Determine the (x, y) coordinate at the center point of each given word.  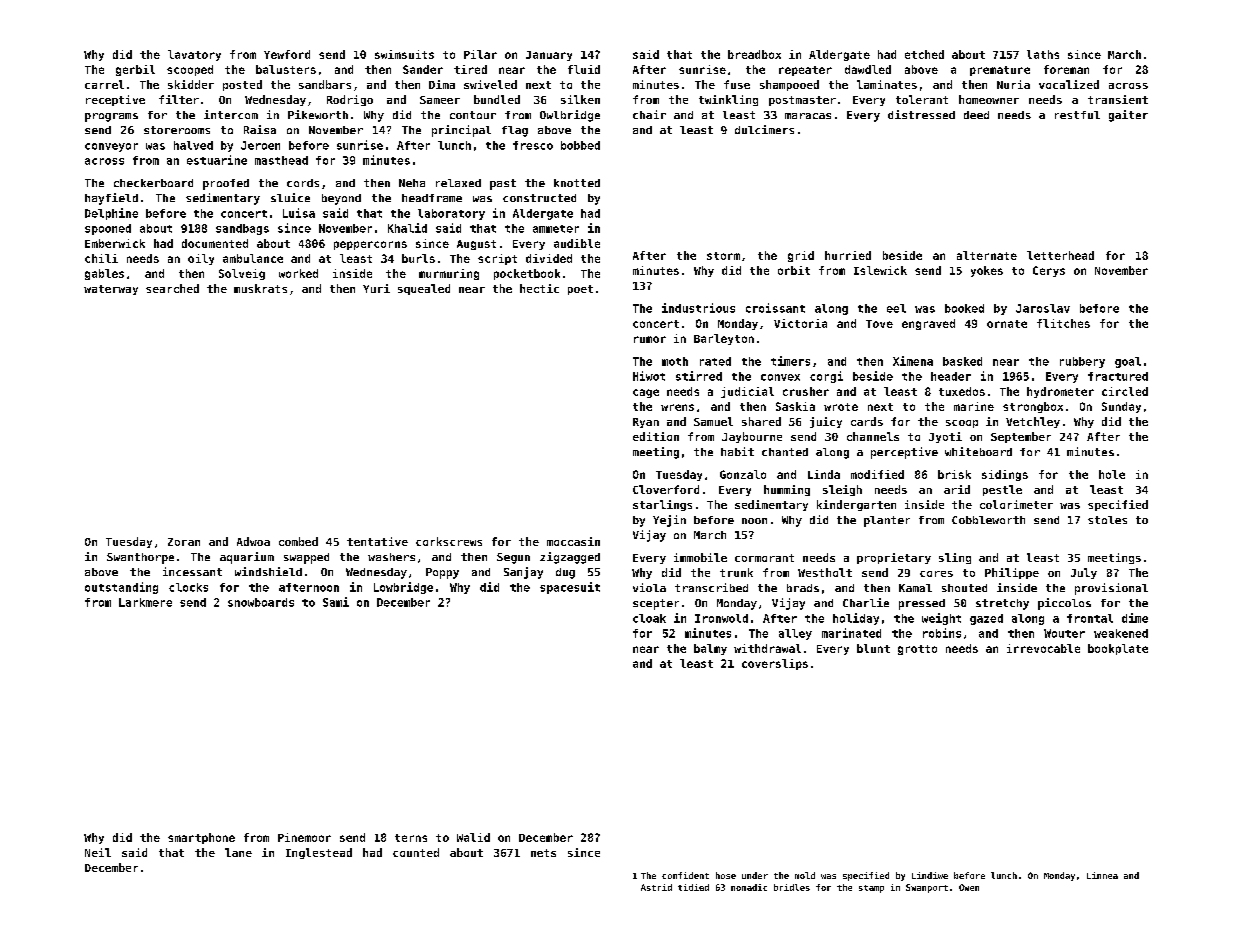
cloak (649, 618)
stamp (871, 889)
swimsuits (404, 54)
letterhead (1060, 255)
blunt (873, 648)
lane (238, 852)
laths (1043, 54)
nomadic (749, 887)
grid (801, 256)
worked (298, 273)
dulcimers (764, 129)
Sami (336, 602)
